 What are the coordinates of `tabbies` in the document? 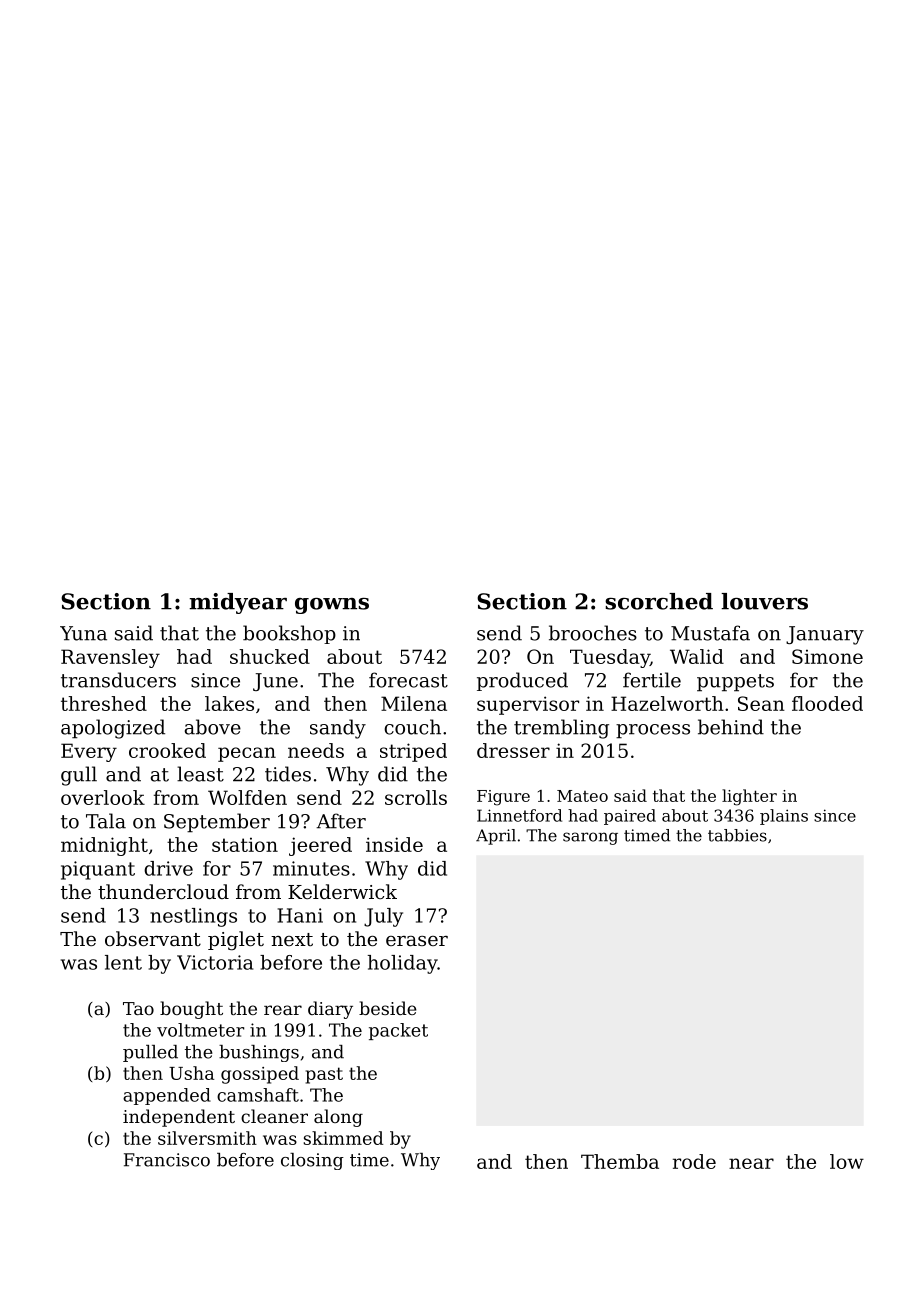 It's located at (737, 835).
